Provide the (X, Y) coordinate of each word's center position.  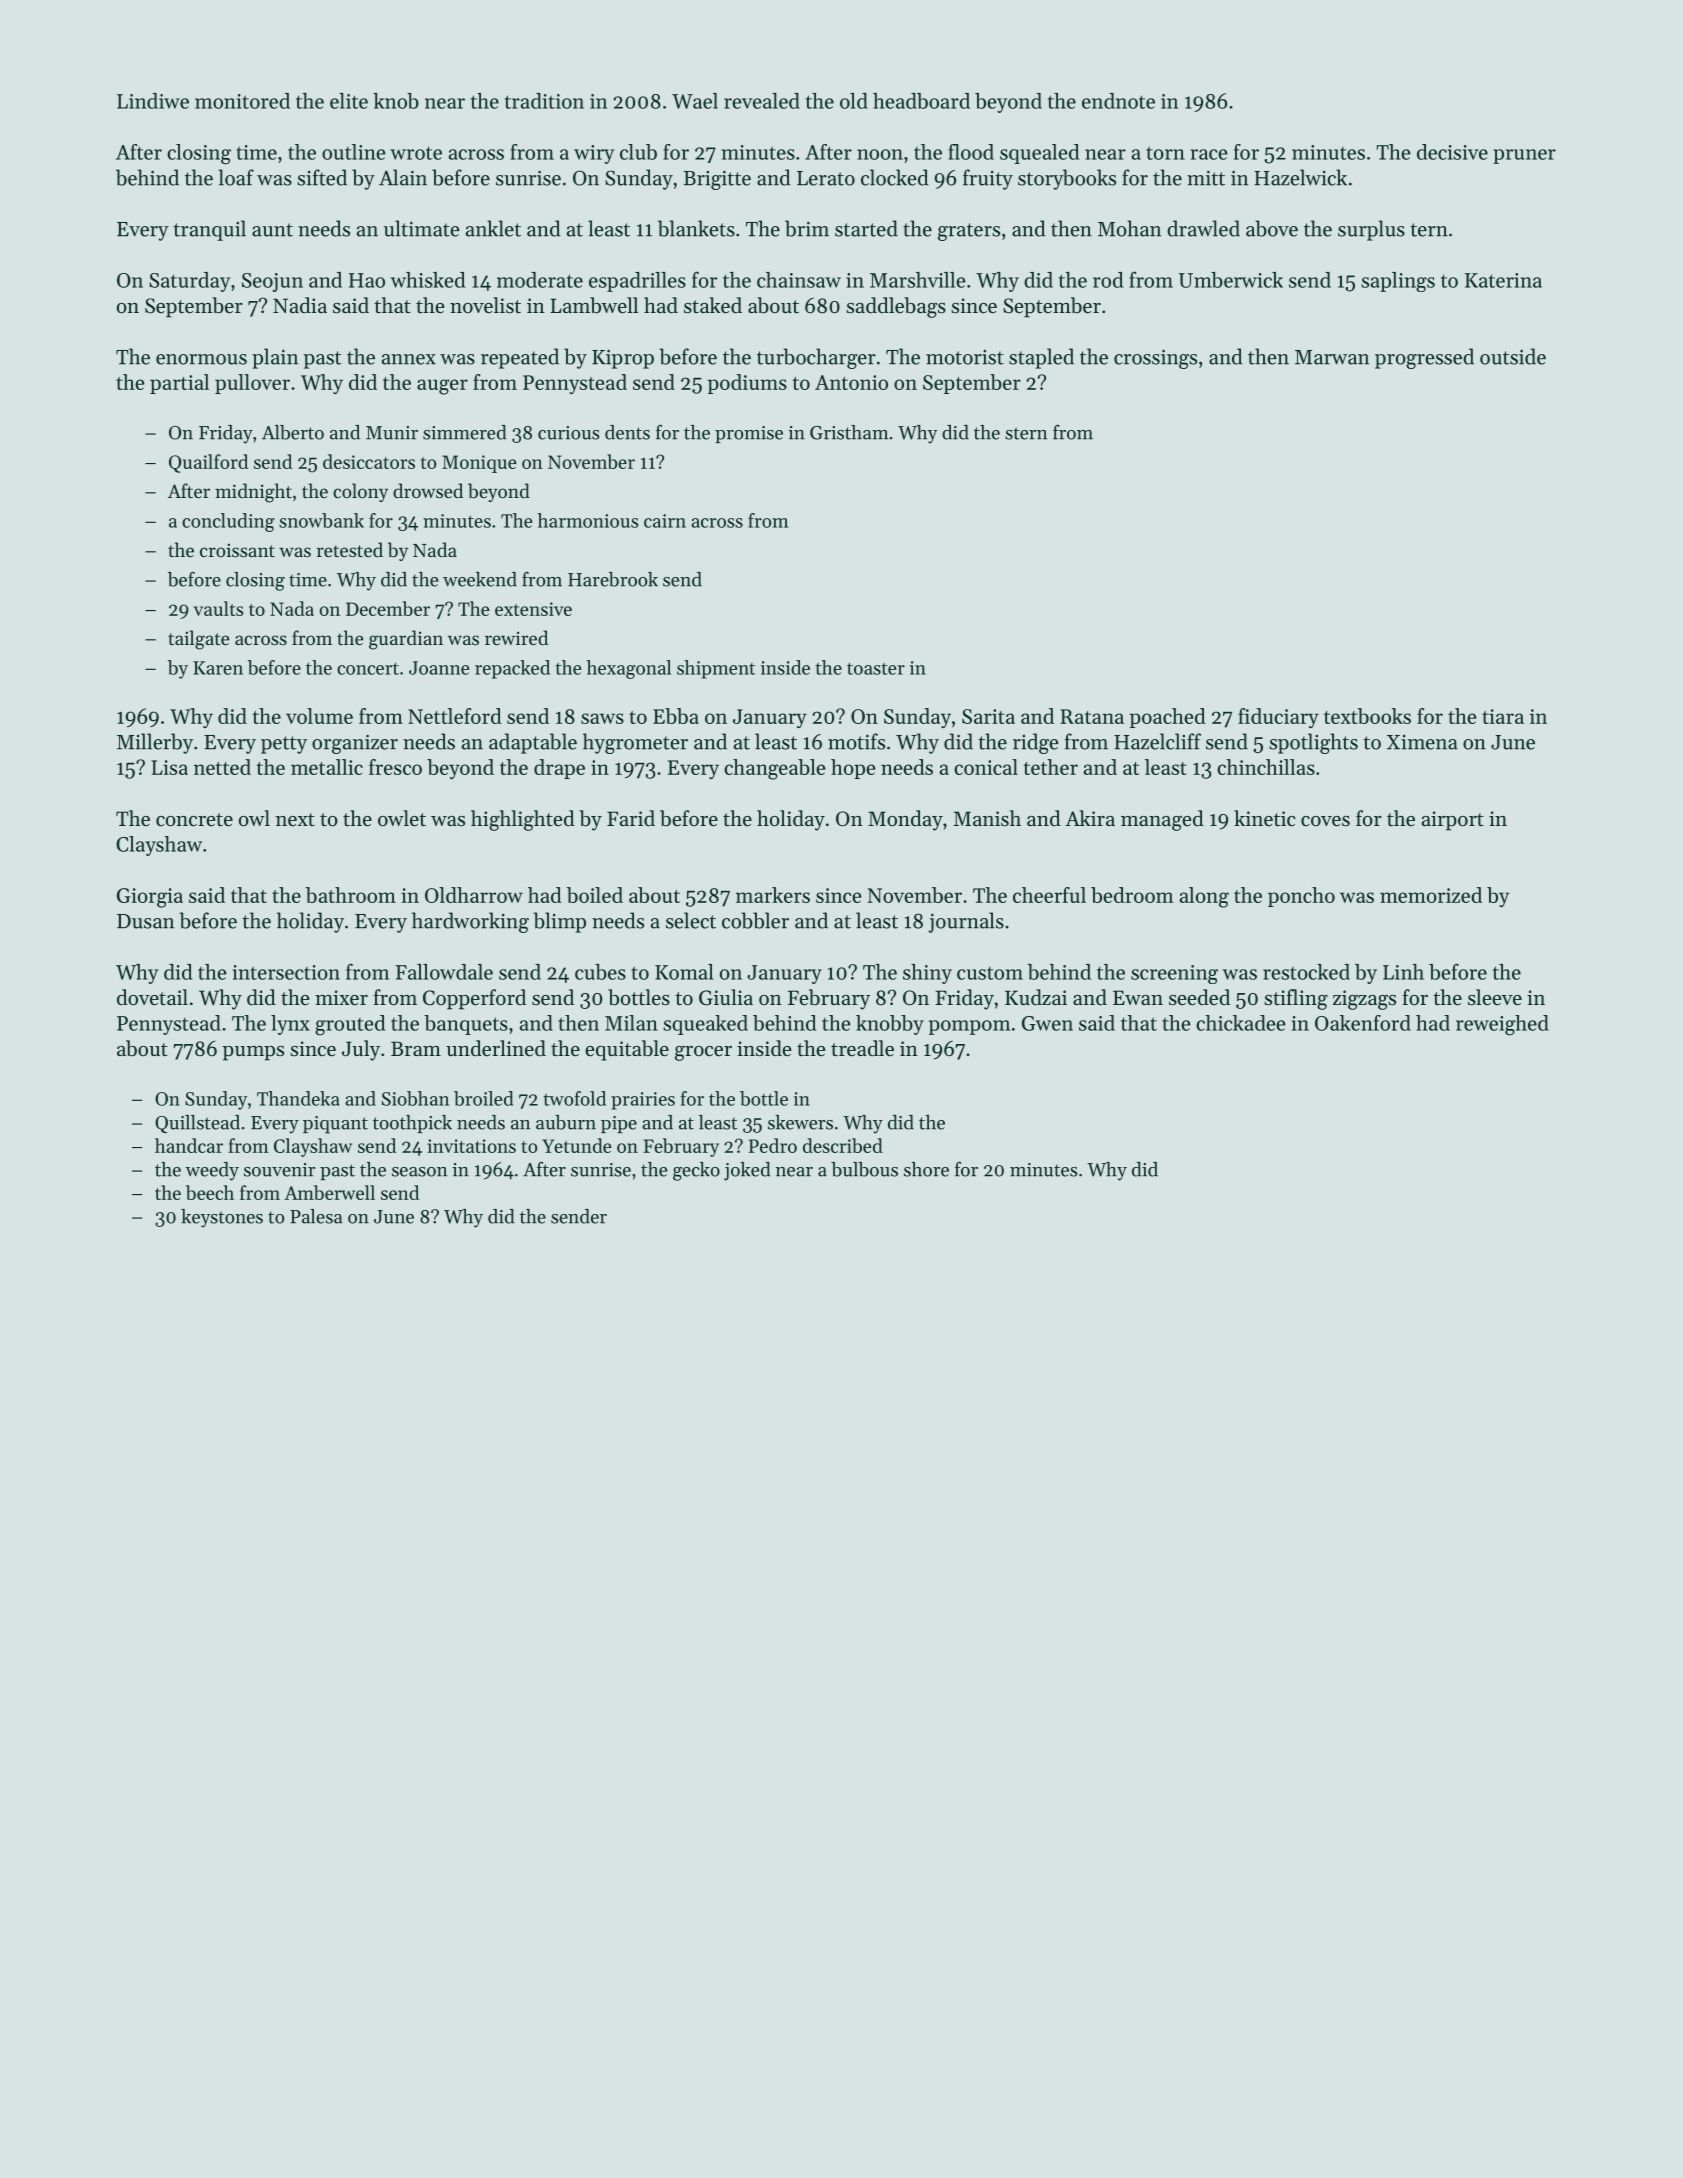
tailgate (198, 640)
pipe (619, 1124)
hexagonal (629, 669)
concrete (194, 820)
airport (1453, 821)
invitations (472, 1146)
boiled (595, 895)
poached (1168, 718)
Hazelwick (1300, 177)
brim (807, 228)
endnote (1118, 101)
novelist (485, 305)
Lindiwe (153, 101)
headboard (921, 101)
